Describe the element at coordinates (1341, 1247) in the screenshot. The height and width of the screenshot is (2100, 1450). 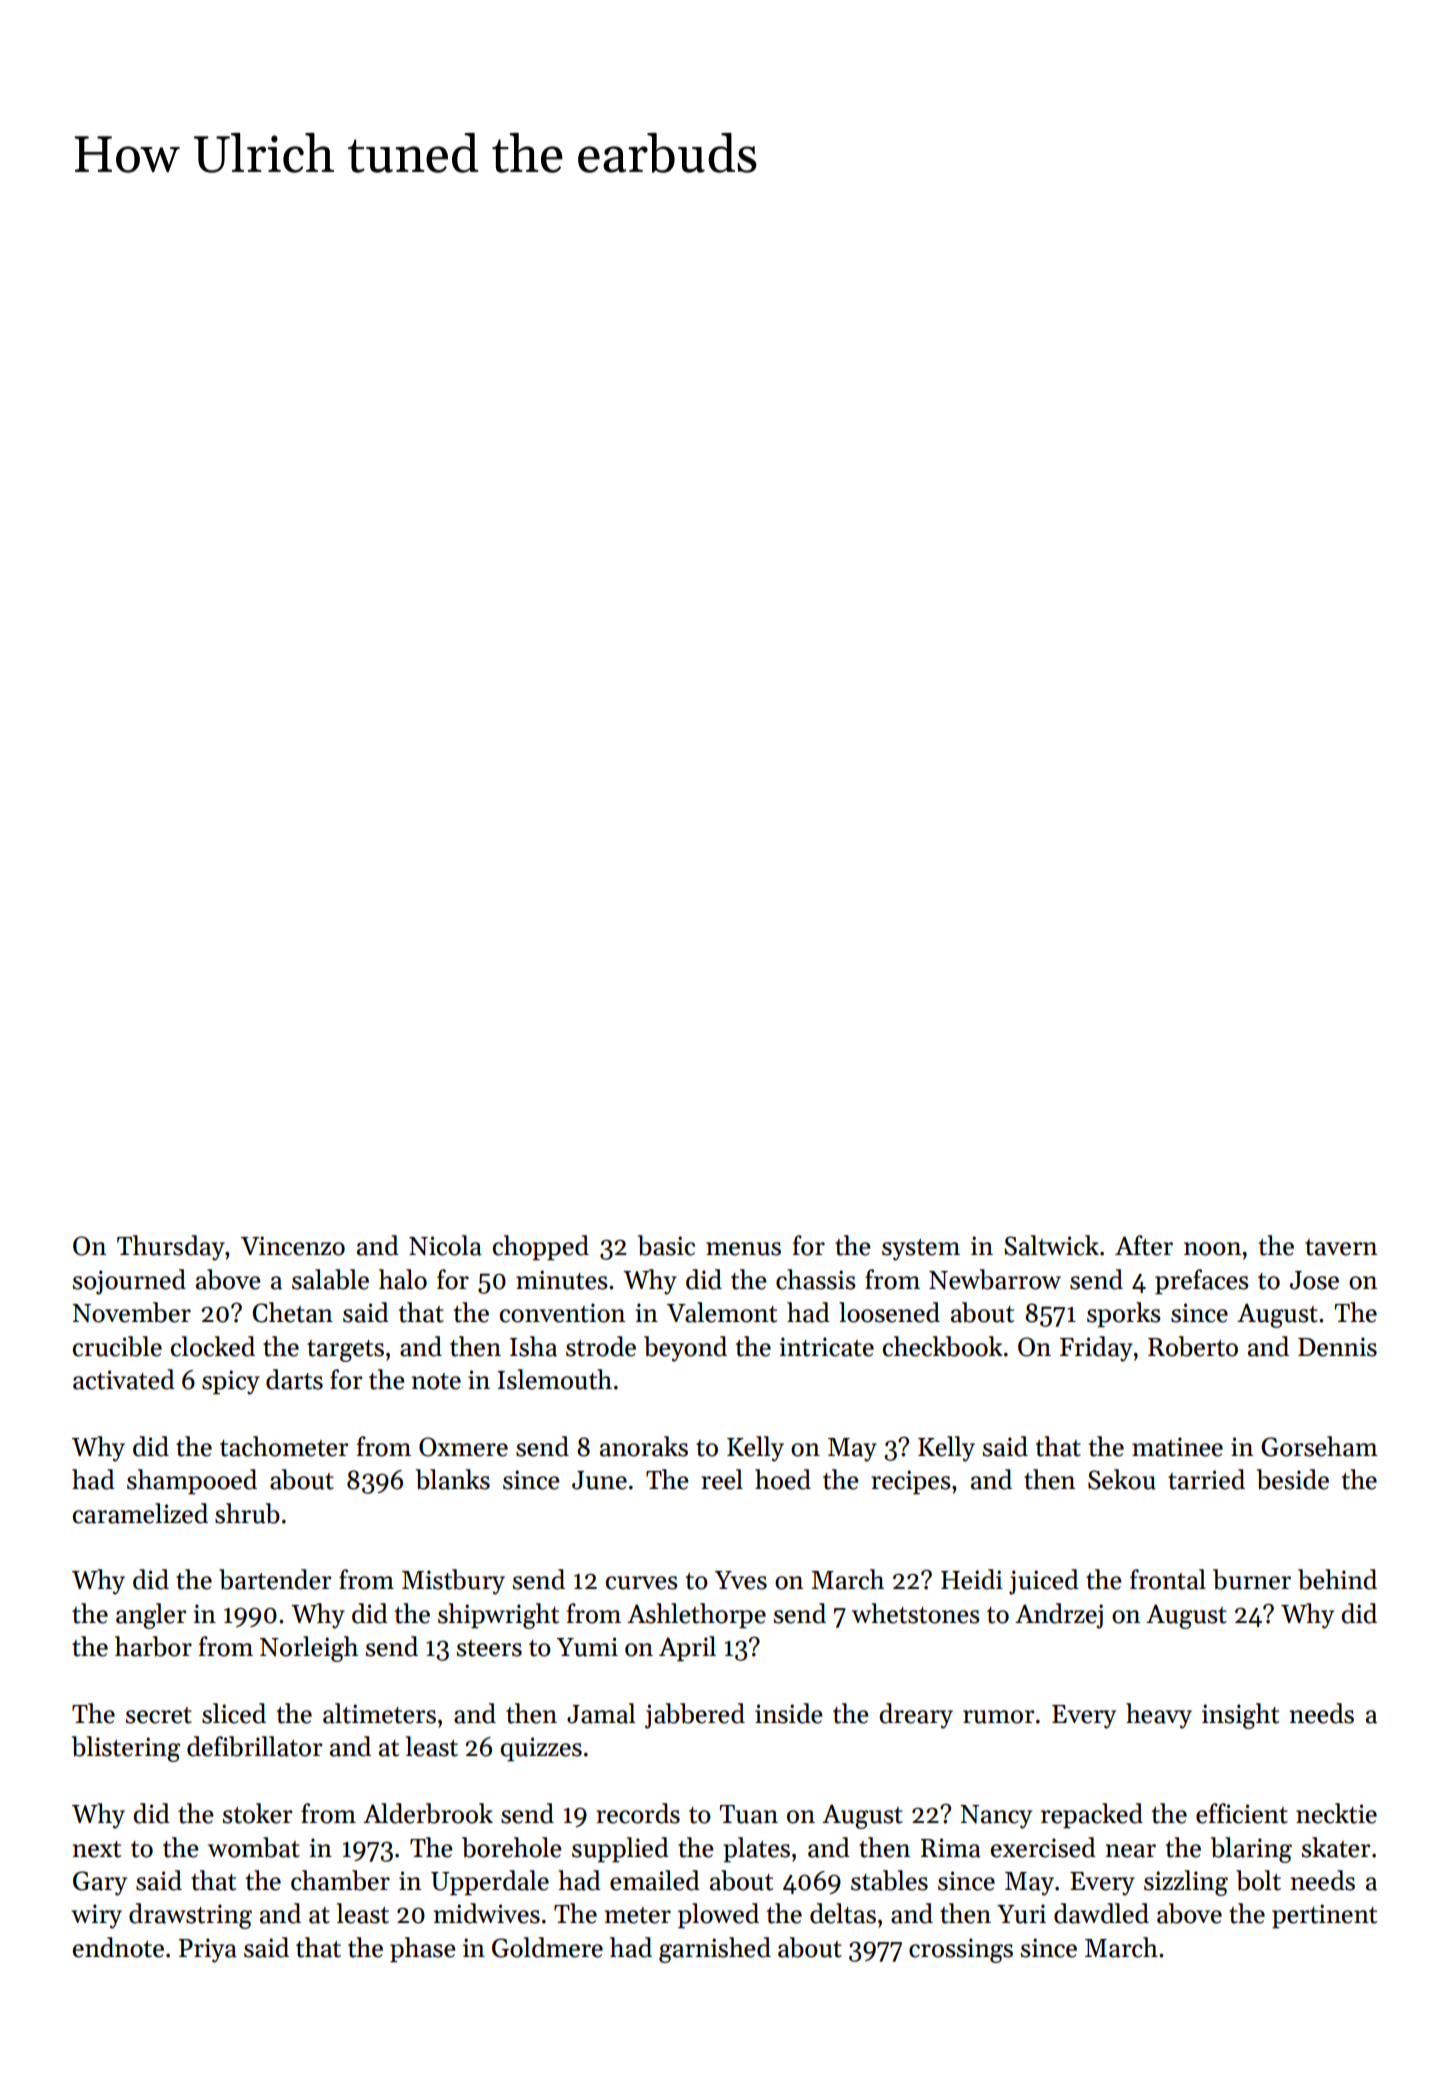
I see `tavern` at that location.
